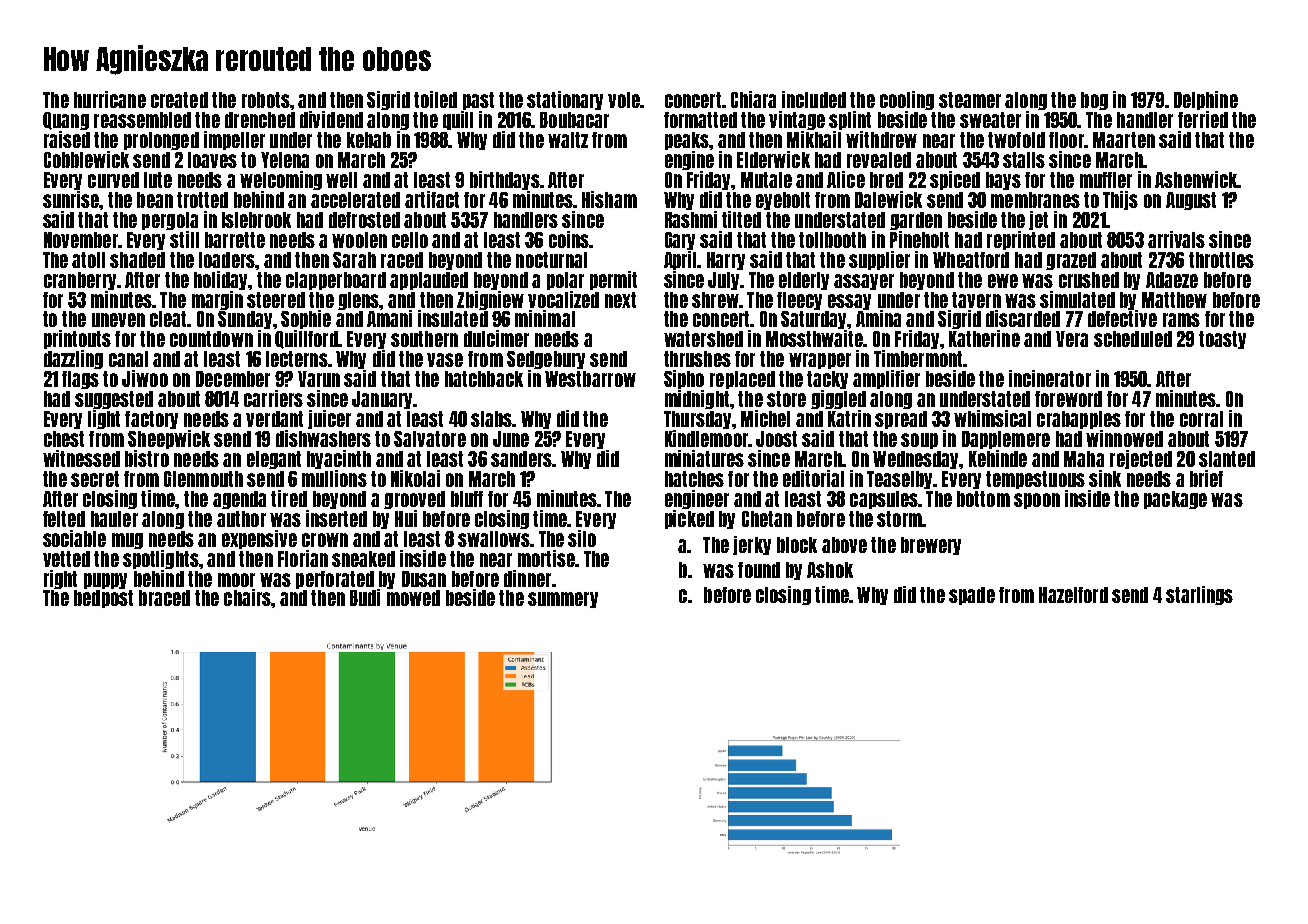  I want to click on bays, so click(1003, 181).
